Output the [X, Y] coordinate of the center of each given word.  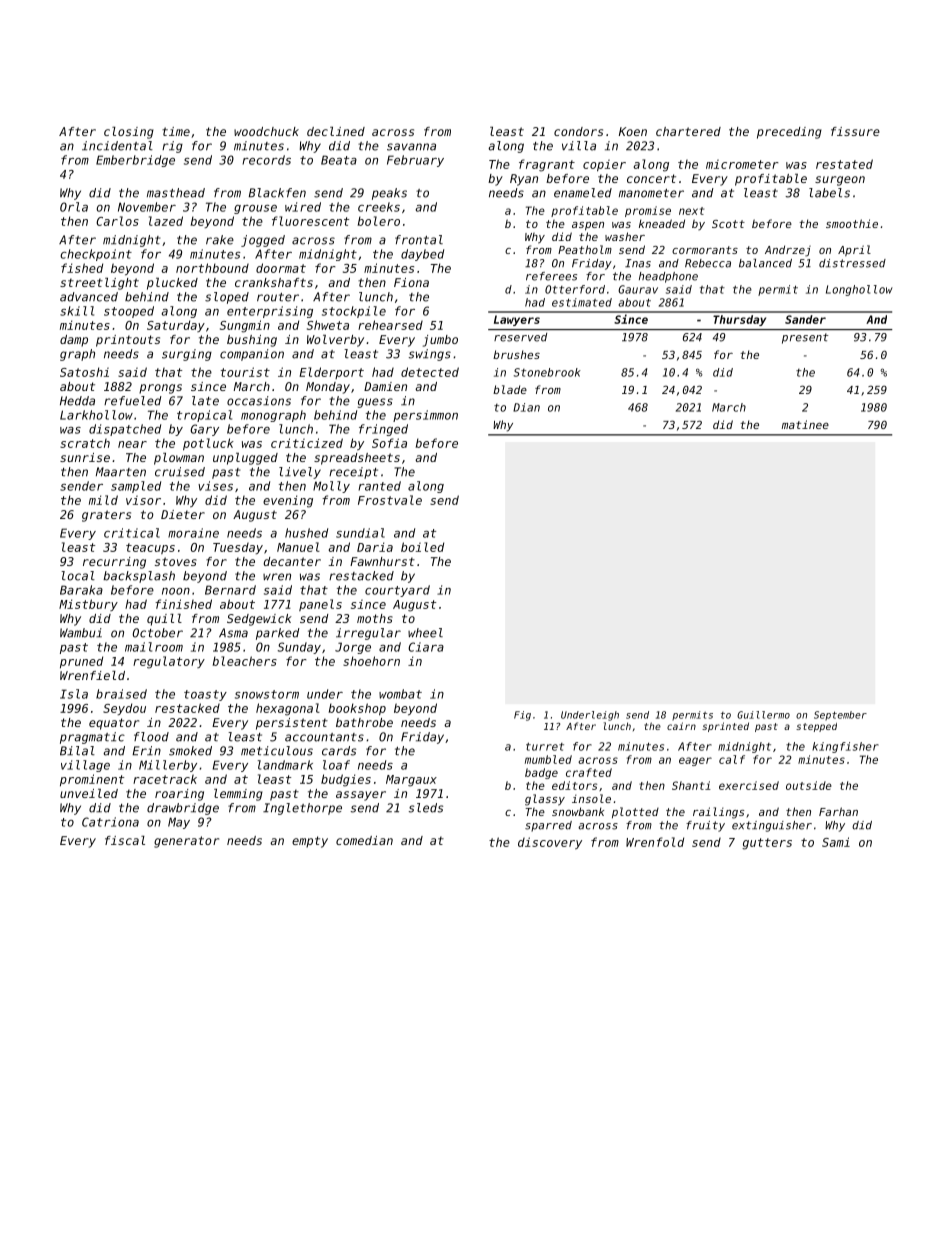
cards [339, 751]
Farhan [838, 811]
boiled [422, 547]
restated [844, 164]
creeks [379, 207]
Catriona [110, 822]
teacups [150, 548]
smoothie [852, 223]
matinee [805, 424]
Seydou [124, 709]
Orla [74, 207]
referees [551, 276]
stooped [129, 312]
